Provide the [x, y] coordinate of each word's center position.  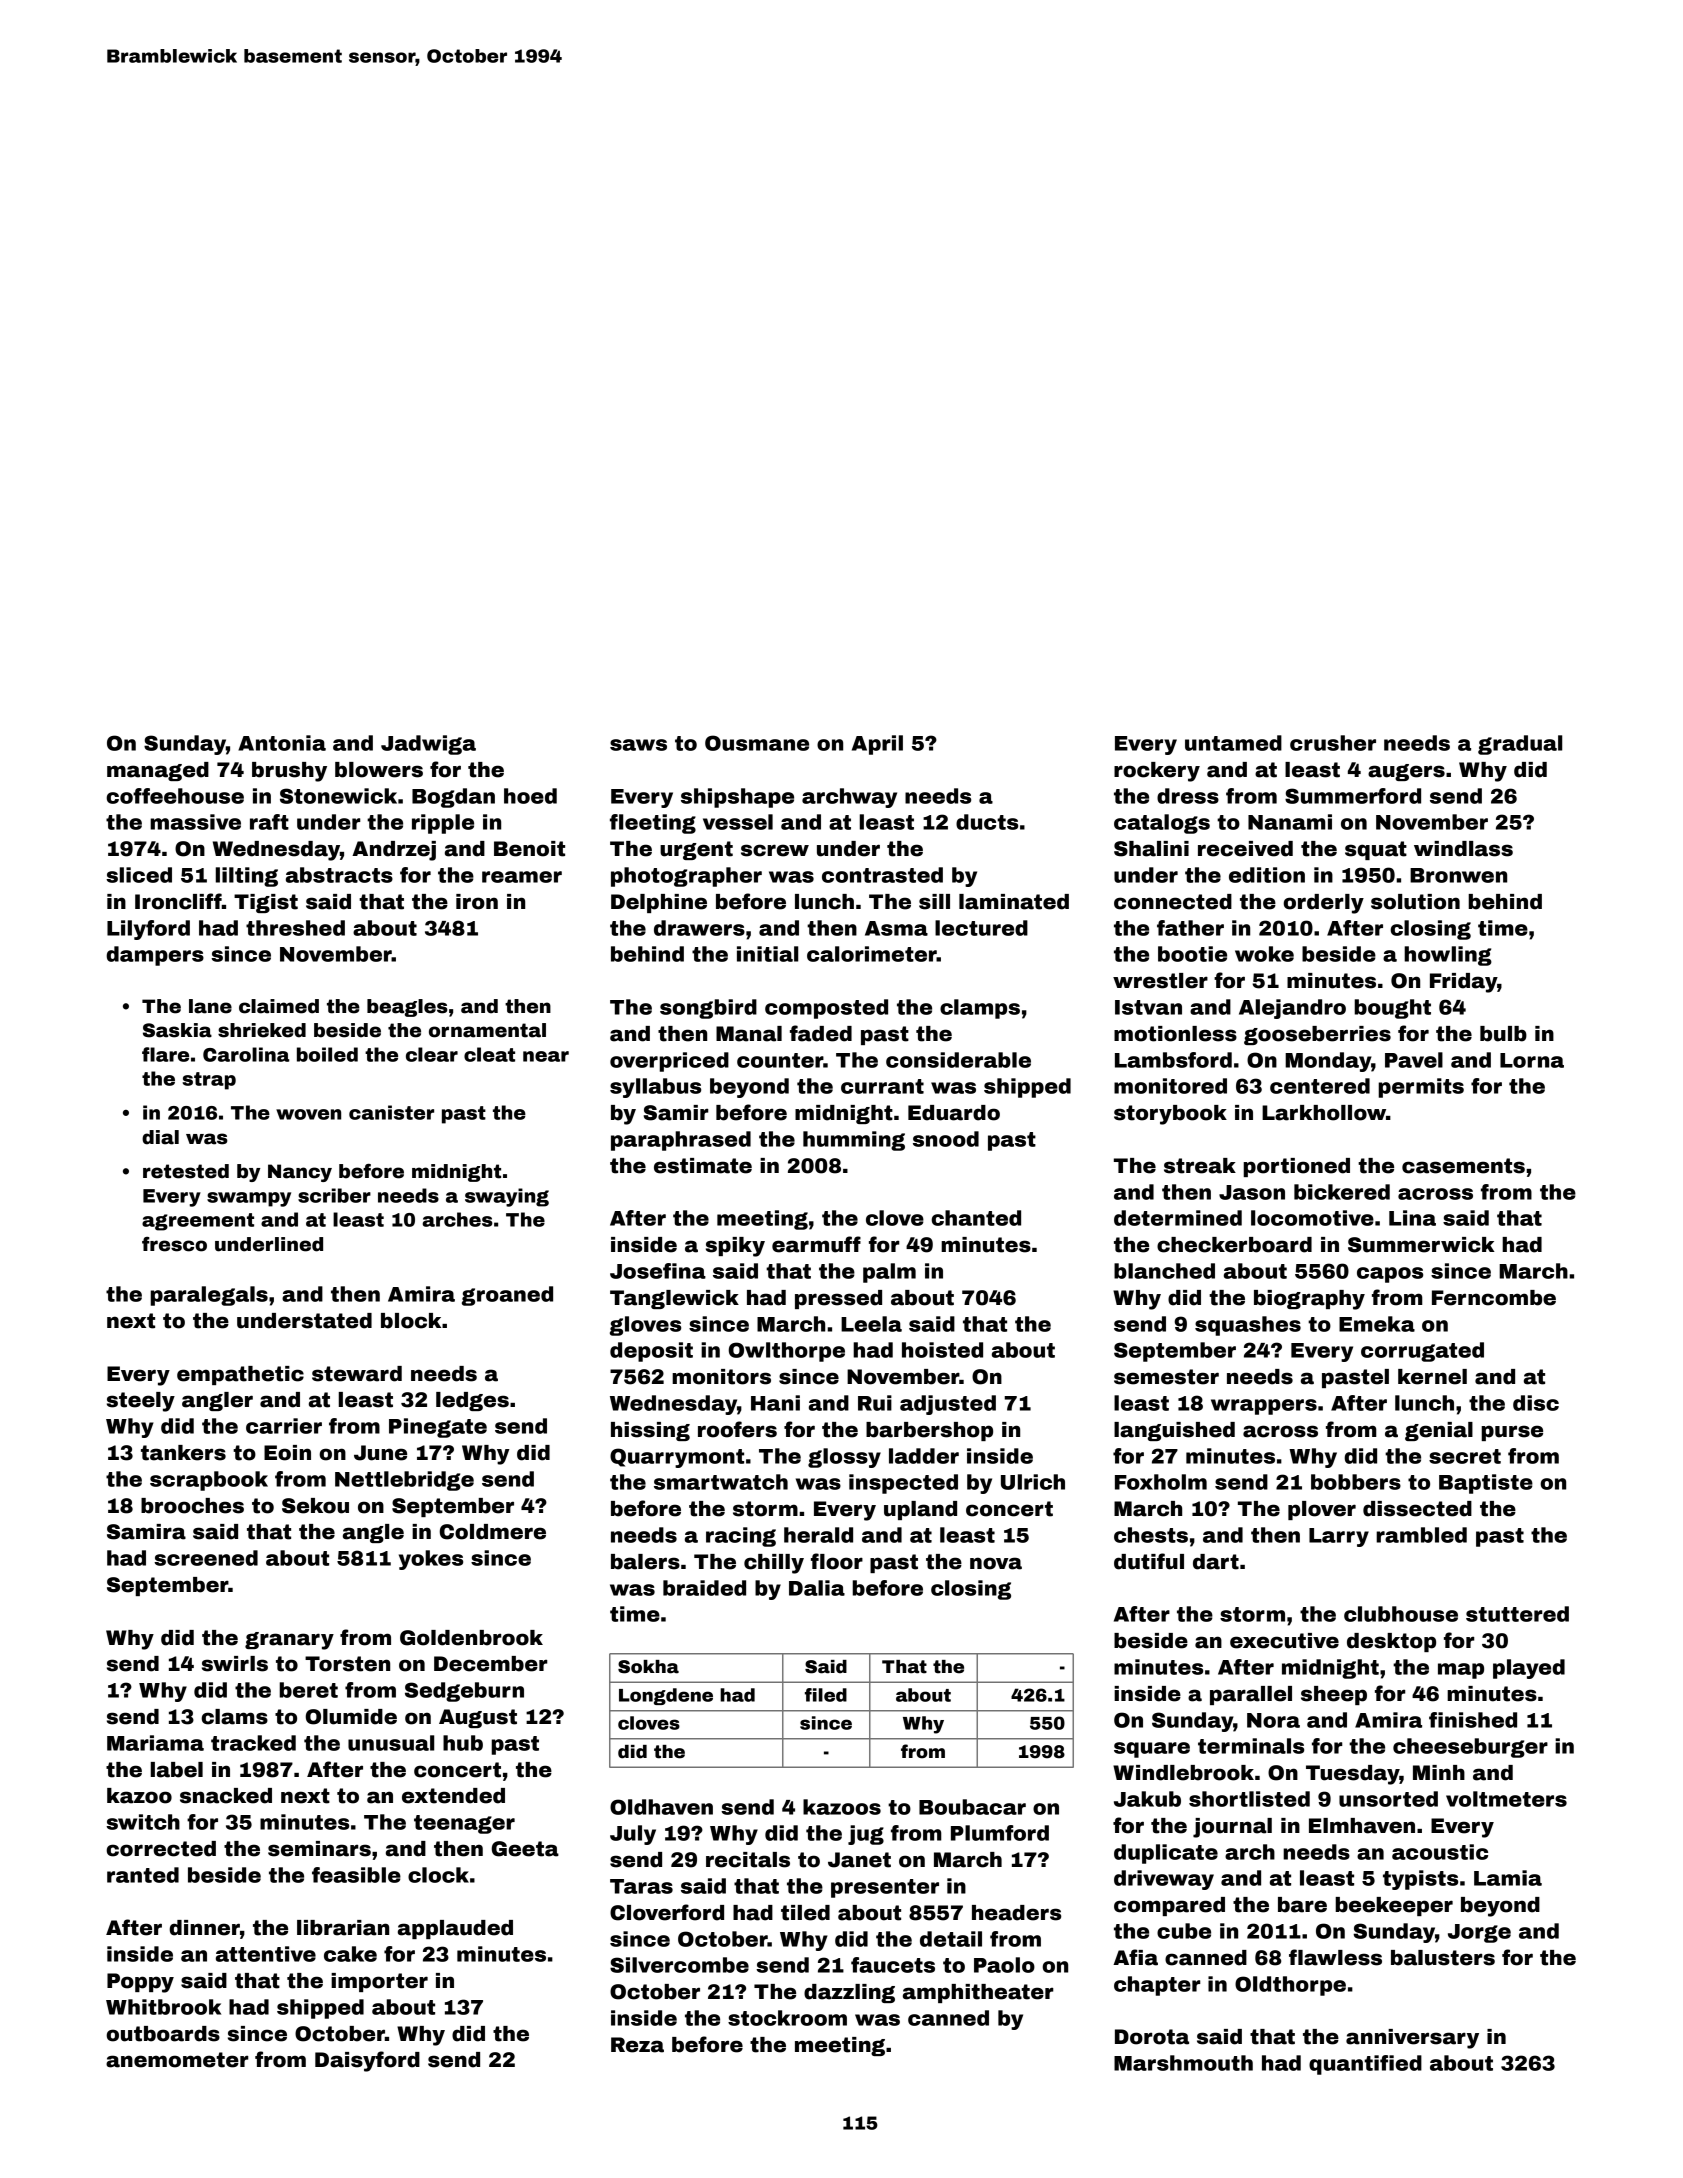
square [1152, 1750]
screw [775, 850]
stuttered [1517, 1614]
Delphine [659, 903]
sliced [139, 875]
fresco [174, 1244]
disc [1536, 1403]
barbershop [929, 1431]
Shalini [1151, 849]
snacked [226, 1796]
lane [210, 1006]
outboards [163, 2034]
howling [1448, 956]
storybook [1170, 1115]
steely [141, 1402]
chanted [976, 1218]
